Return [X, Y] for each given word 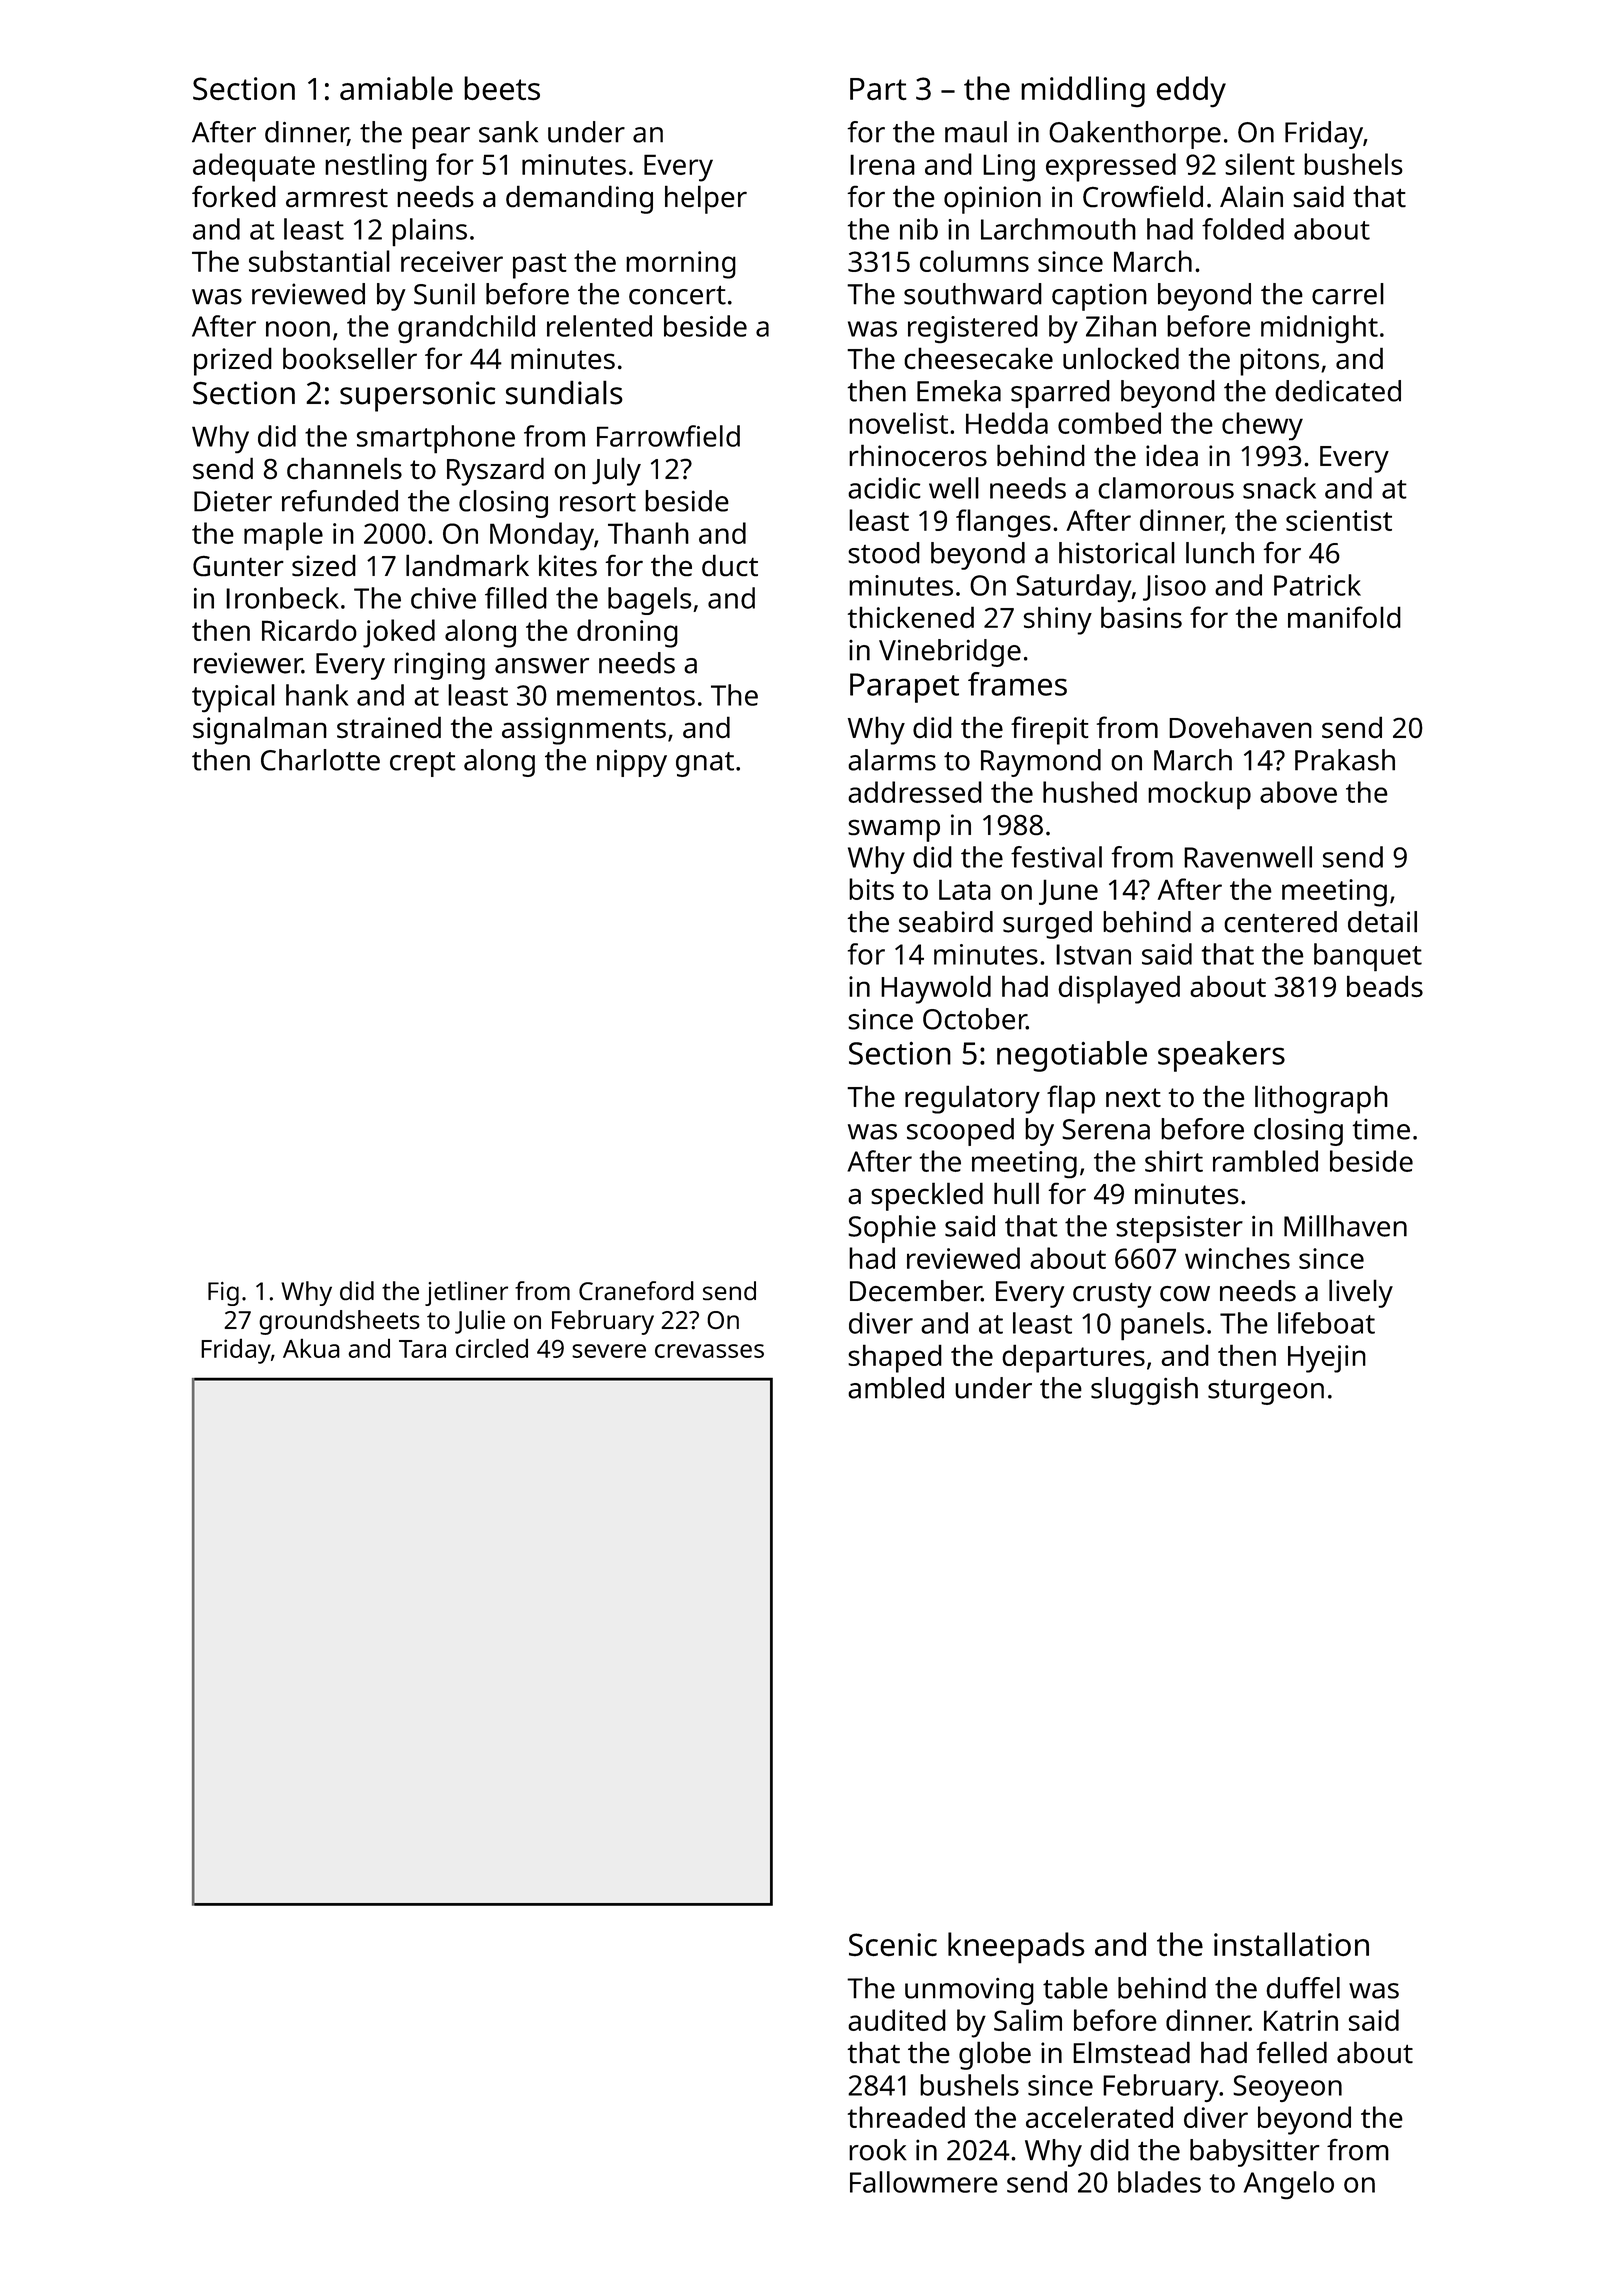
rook [877, 2150]
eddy [1191, 92]
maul [976, 132]
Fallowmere [924, 2182]
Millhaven [1345, 1226]
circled [492, 1348]
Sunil [444, 294]
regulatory [972, 1099]
